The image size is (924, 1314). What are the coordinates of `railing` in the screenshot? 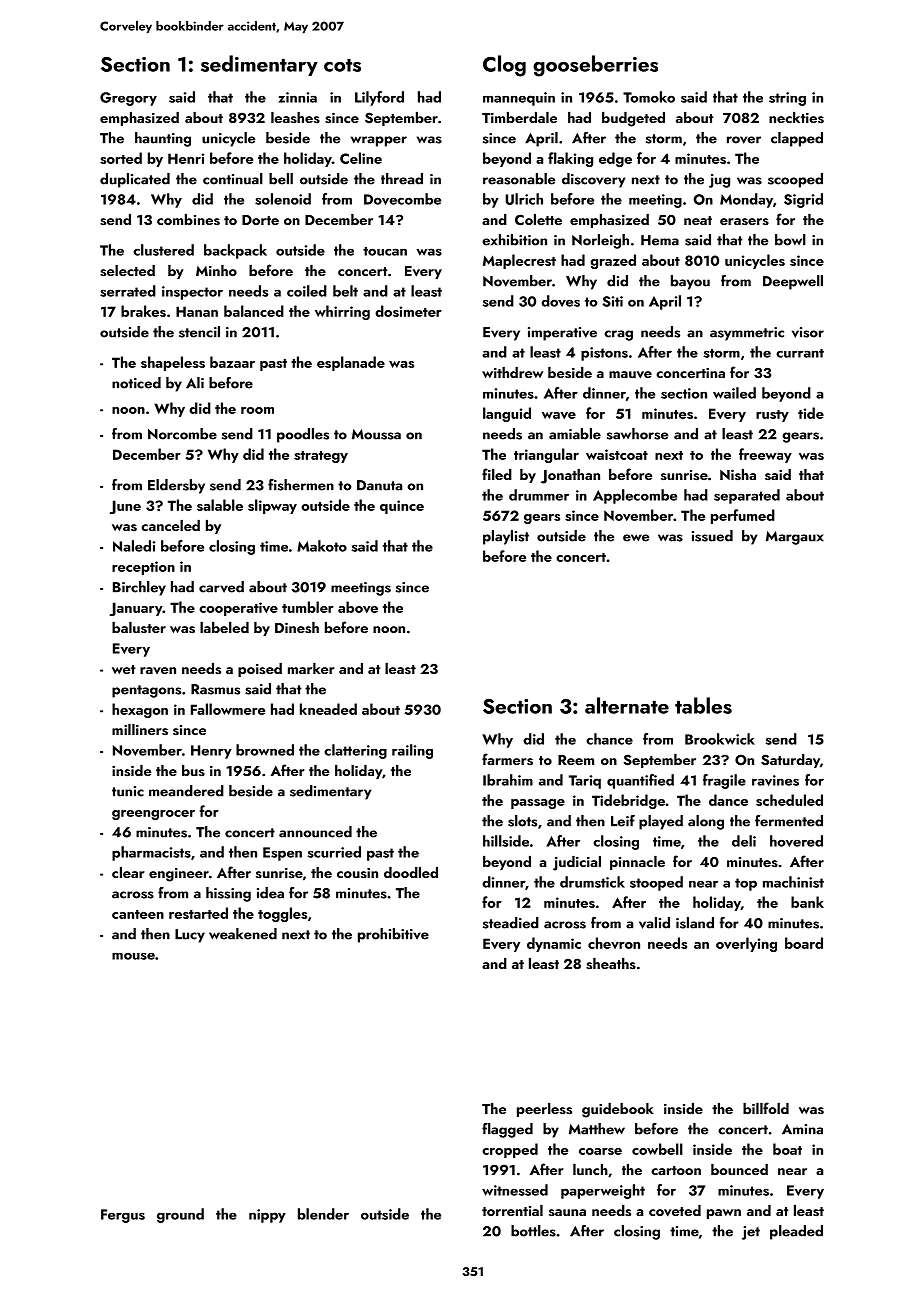 It's located at (412, 751).
